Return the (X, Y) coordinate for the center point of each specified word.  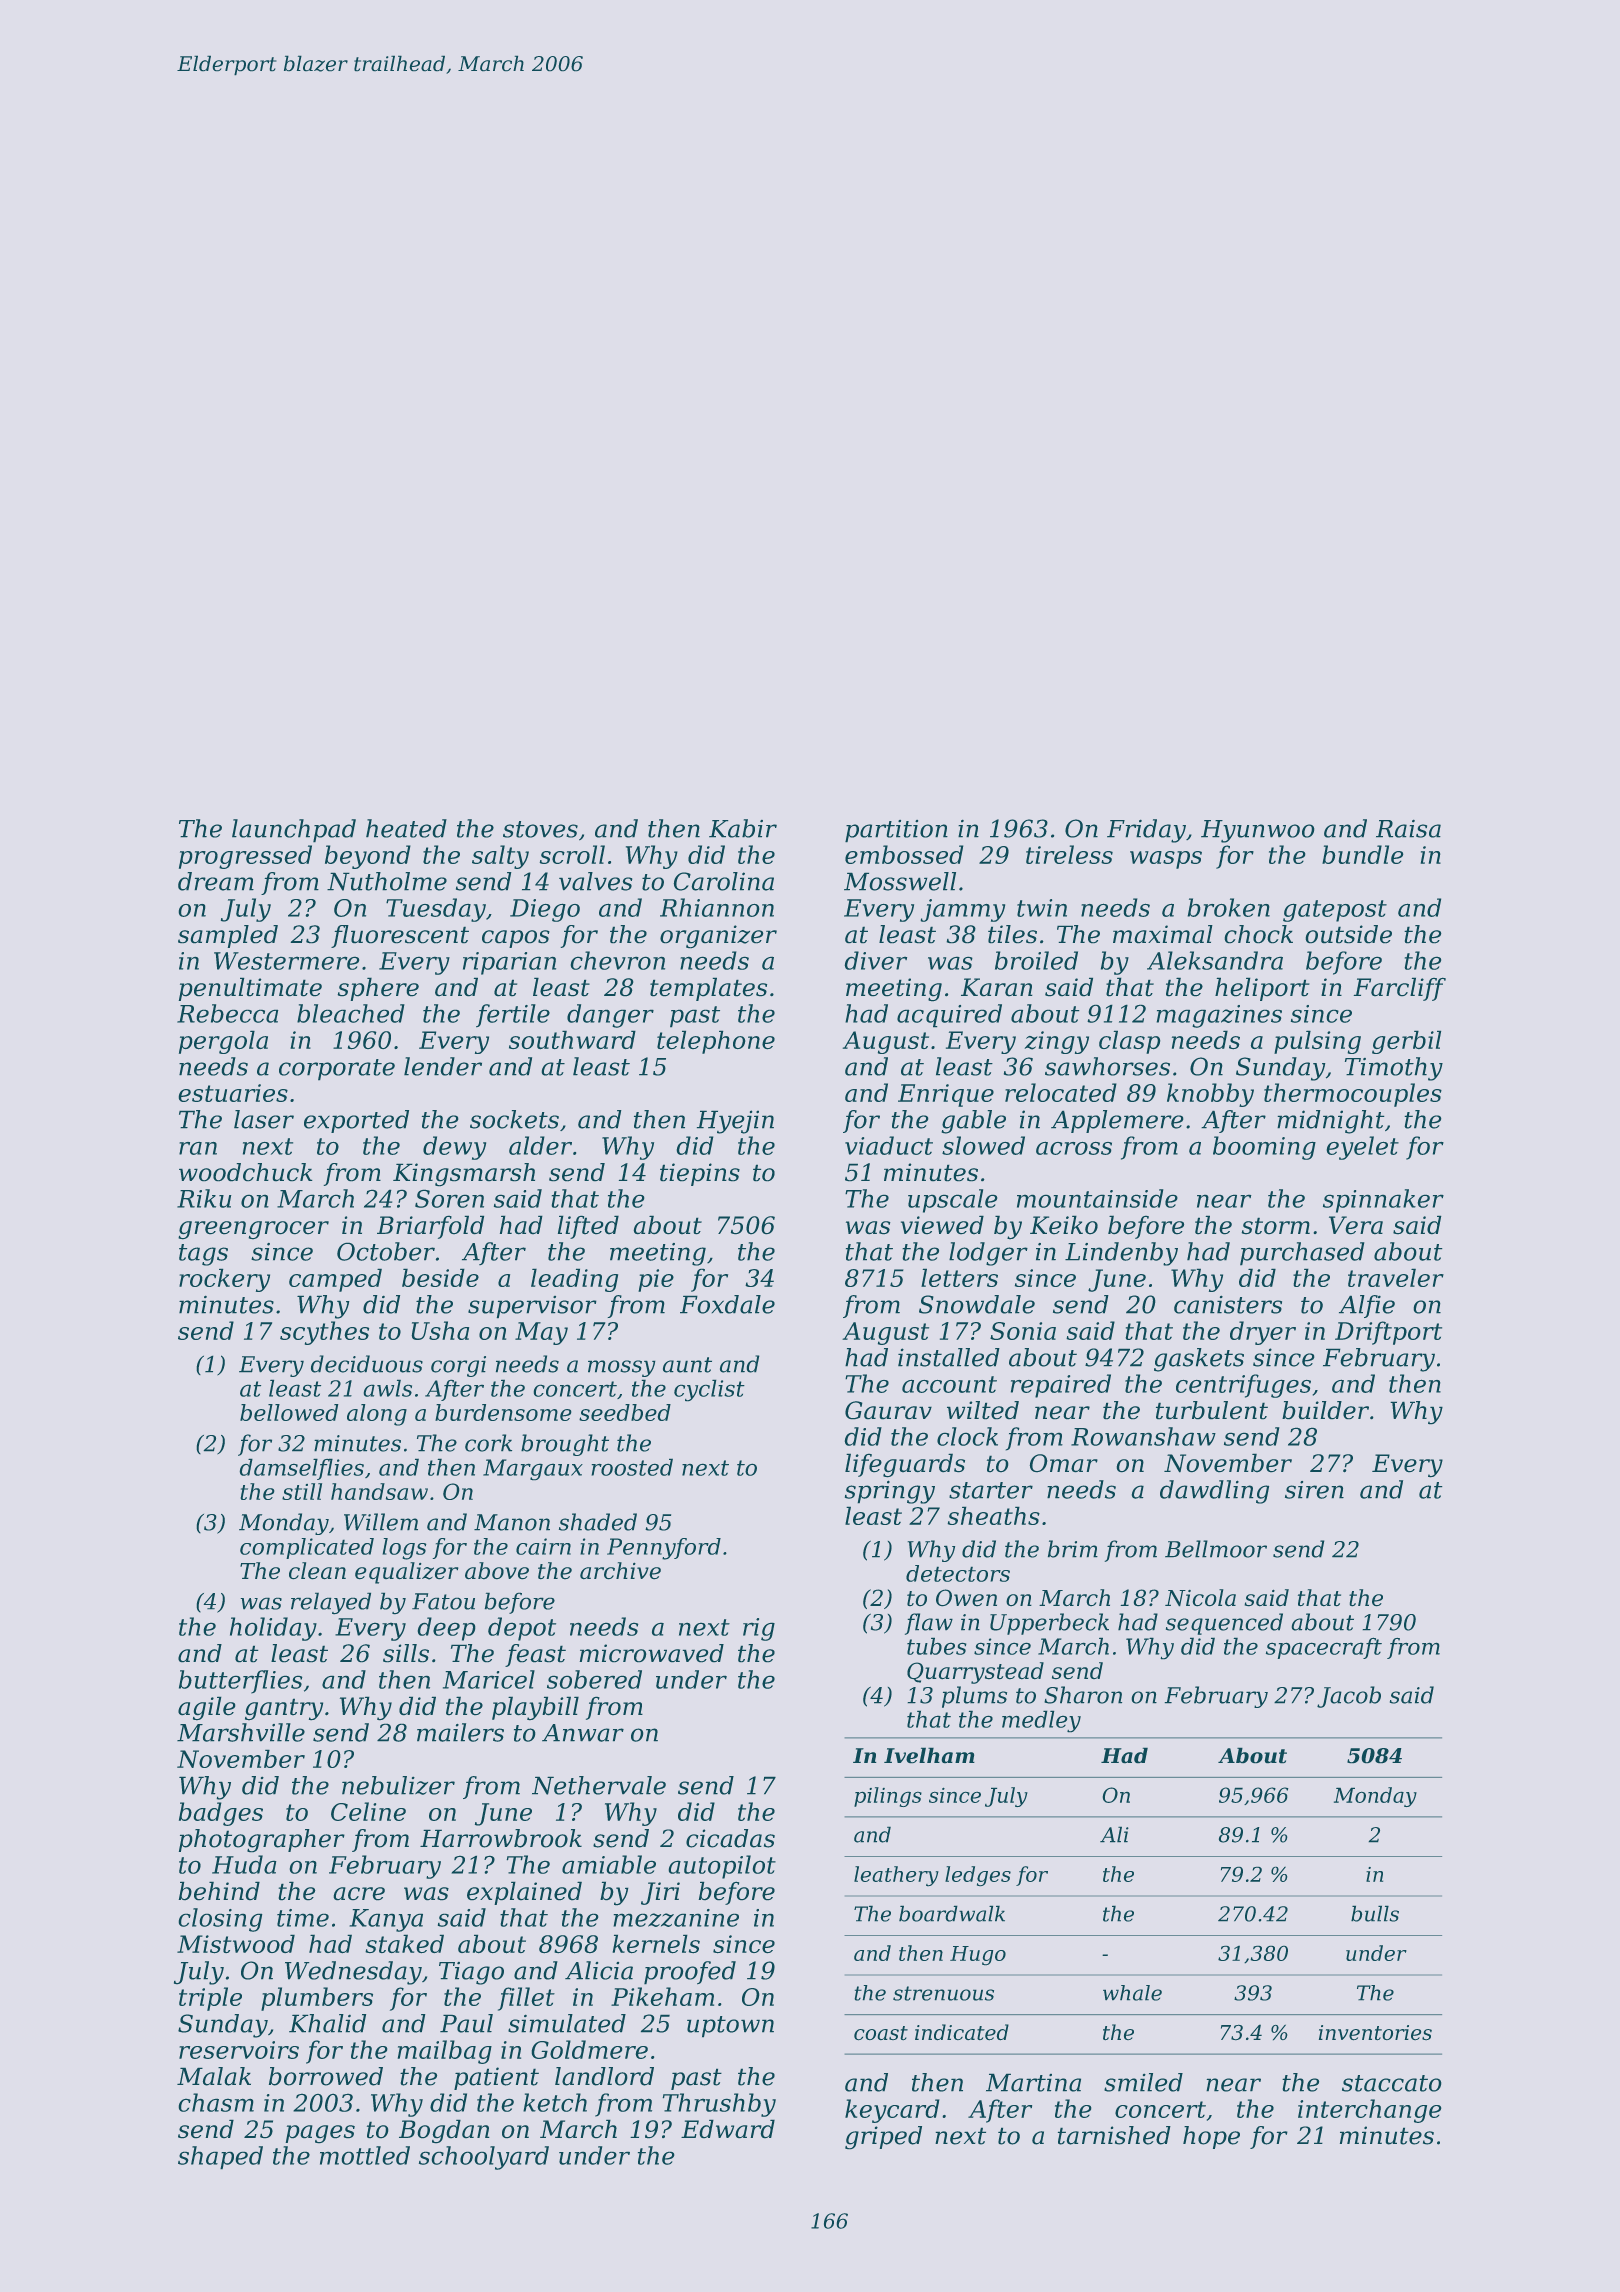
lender (443, 1066)
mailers (460, 1732)
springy (890, 1492)
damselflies (302, 1469)
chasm (216, 2102)
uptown (730, 2026)
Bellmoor (1216, 1549)
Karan (996, 987)
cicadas (730, 1838)
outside (1349, 934)
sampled (228, 936)
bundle (1362, 854)
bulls (1375, 1914)
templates (708, 989)
